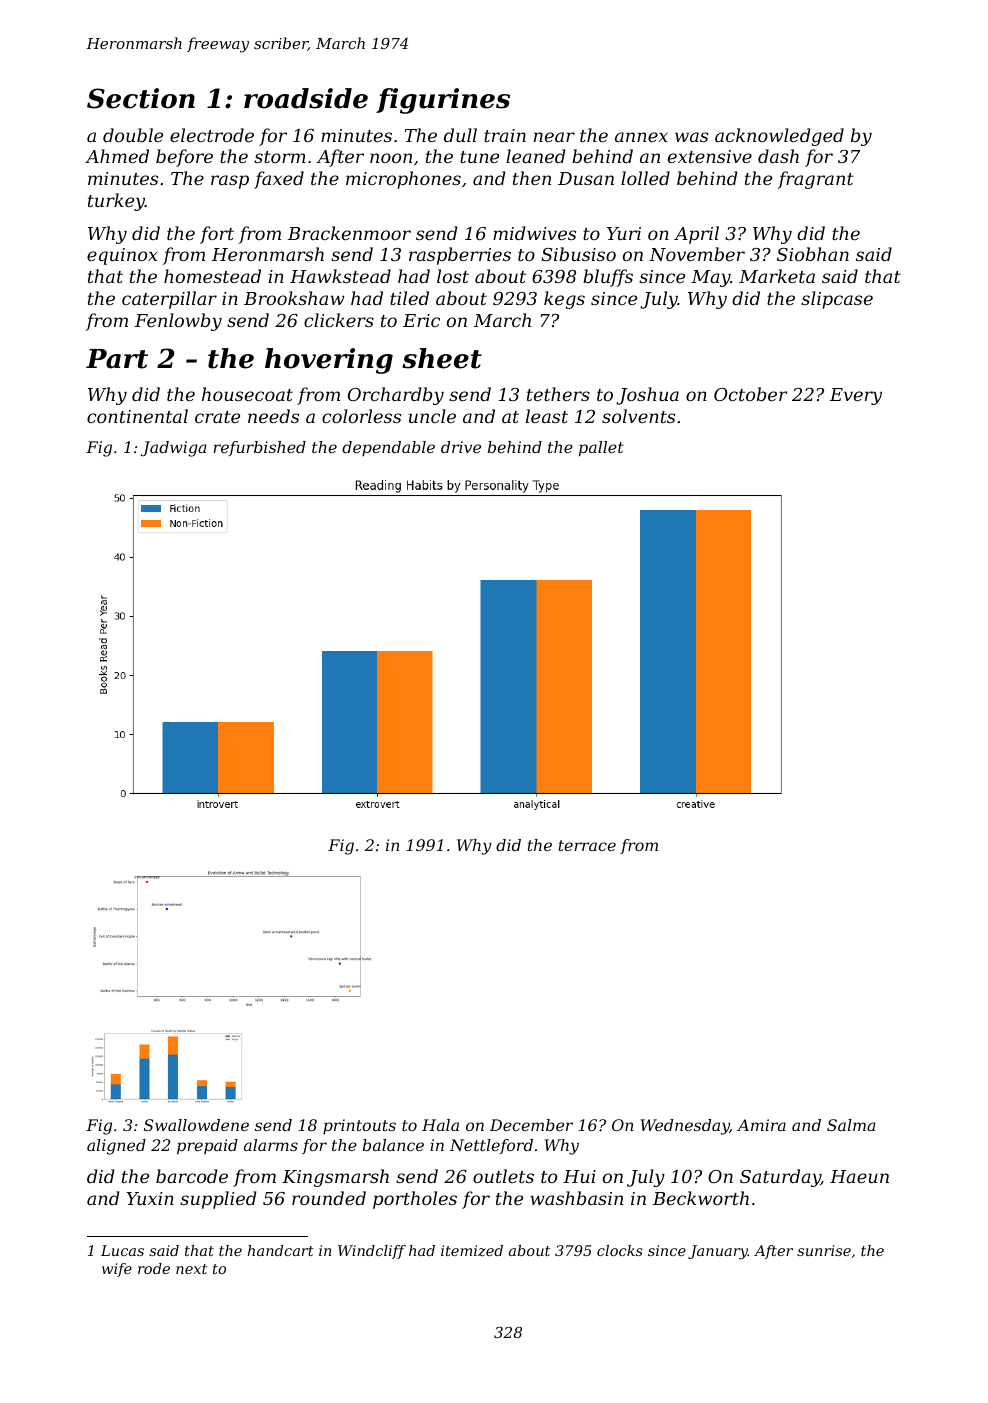 This screenshot has height=1403, width=988. What do you see at coordinates (461, 447) in the screenshot?
I see `drive` at bounding box center [461, 447].
